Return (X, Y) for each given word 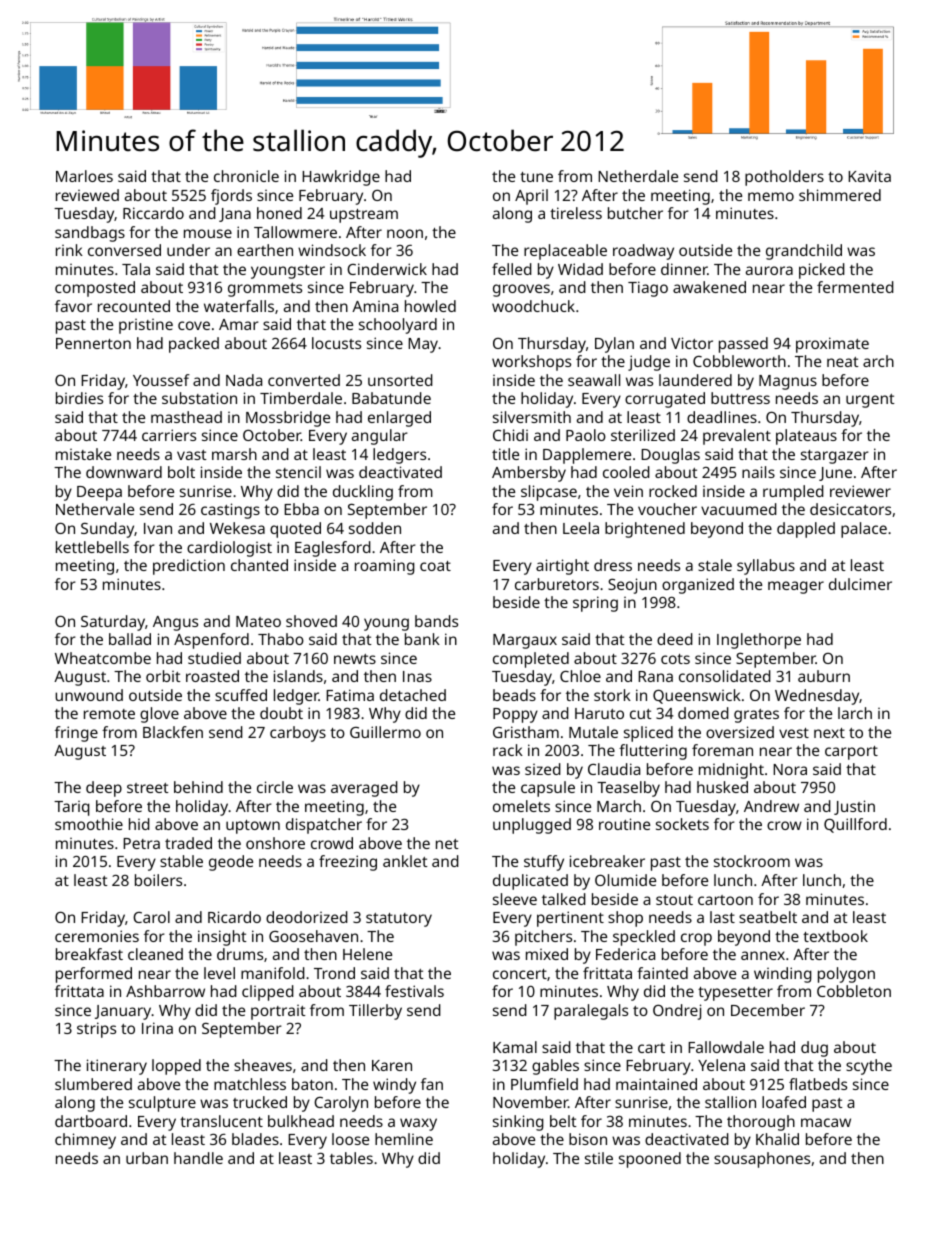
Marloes (84, 176)
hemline (404, 1139)
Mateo (258, 621)
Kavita (869, 176)
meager (796, 587)
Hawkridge (341, 178)
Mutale (593, 732)
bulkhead (301, 1121)
